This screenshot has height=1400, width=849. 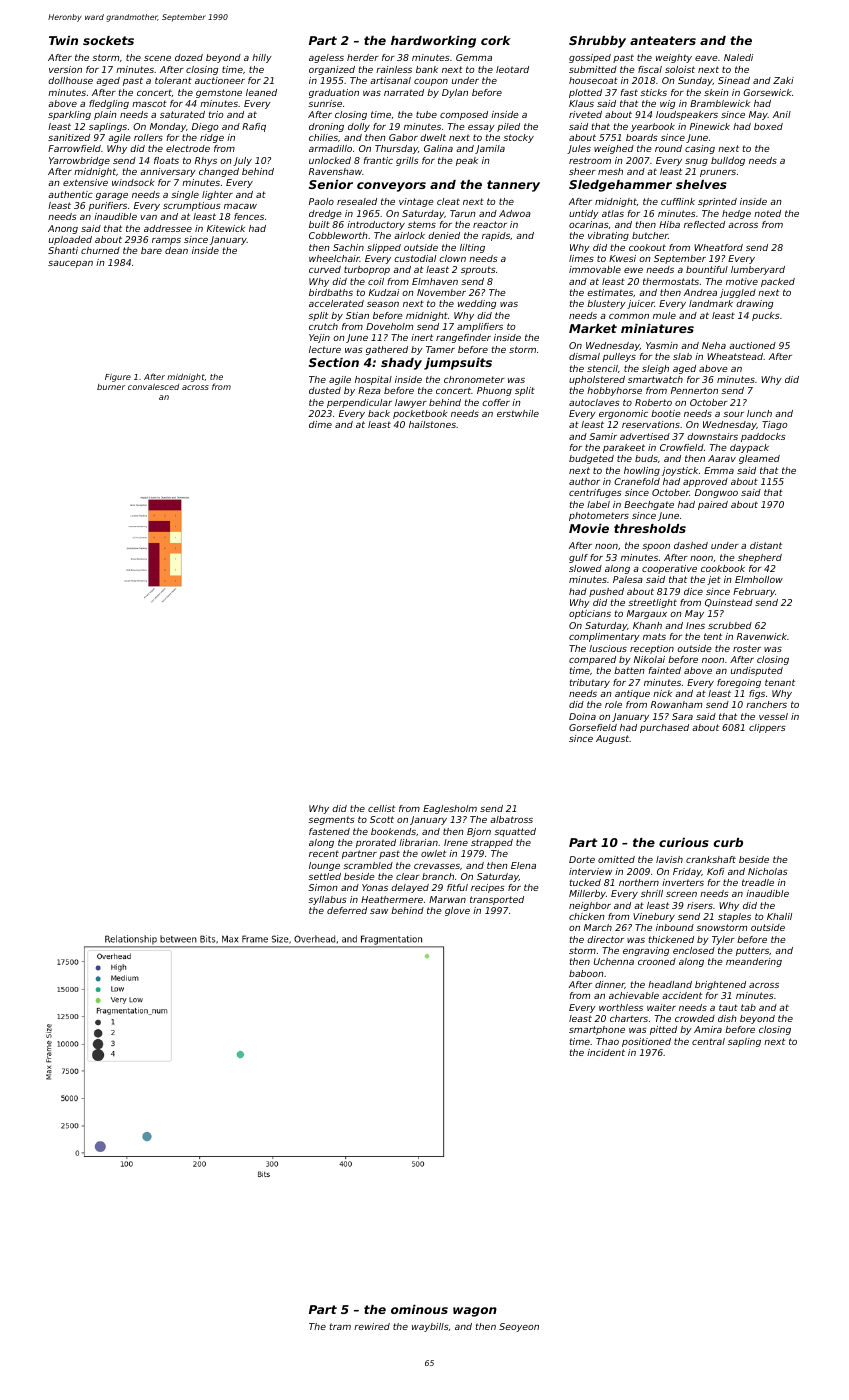 What do you see at coordinates (226, 228) in the screenshot?
I see `Kitewick` at bounding box center [226, 228].
